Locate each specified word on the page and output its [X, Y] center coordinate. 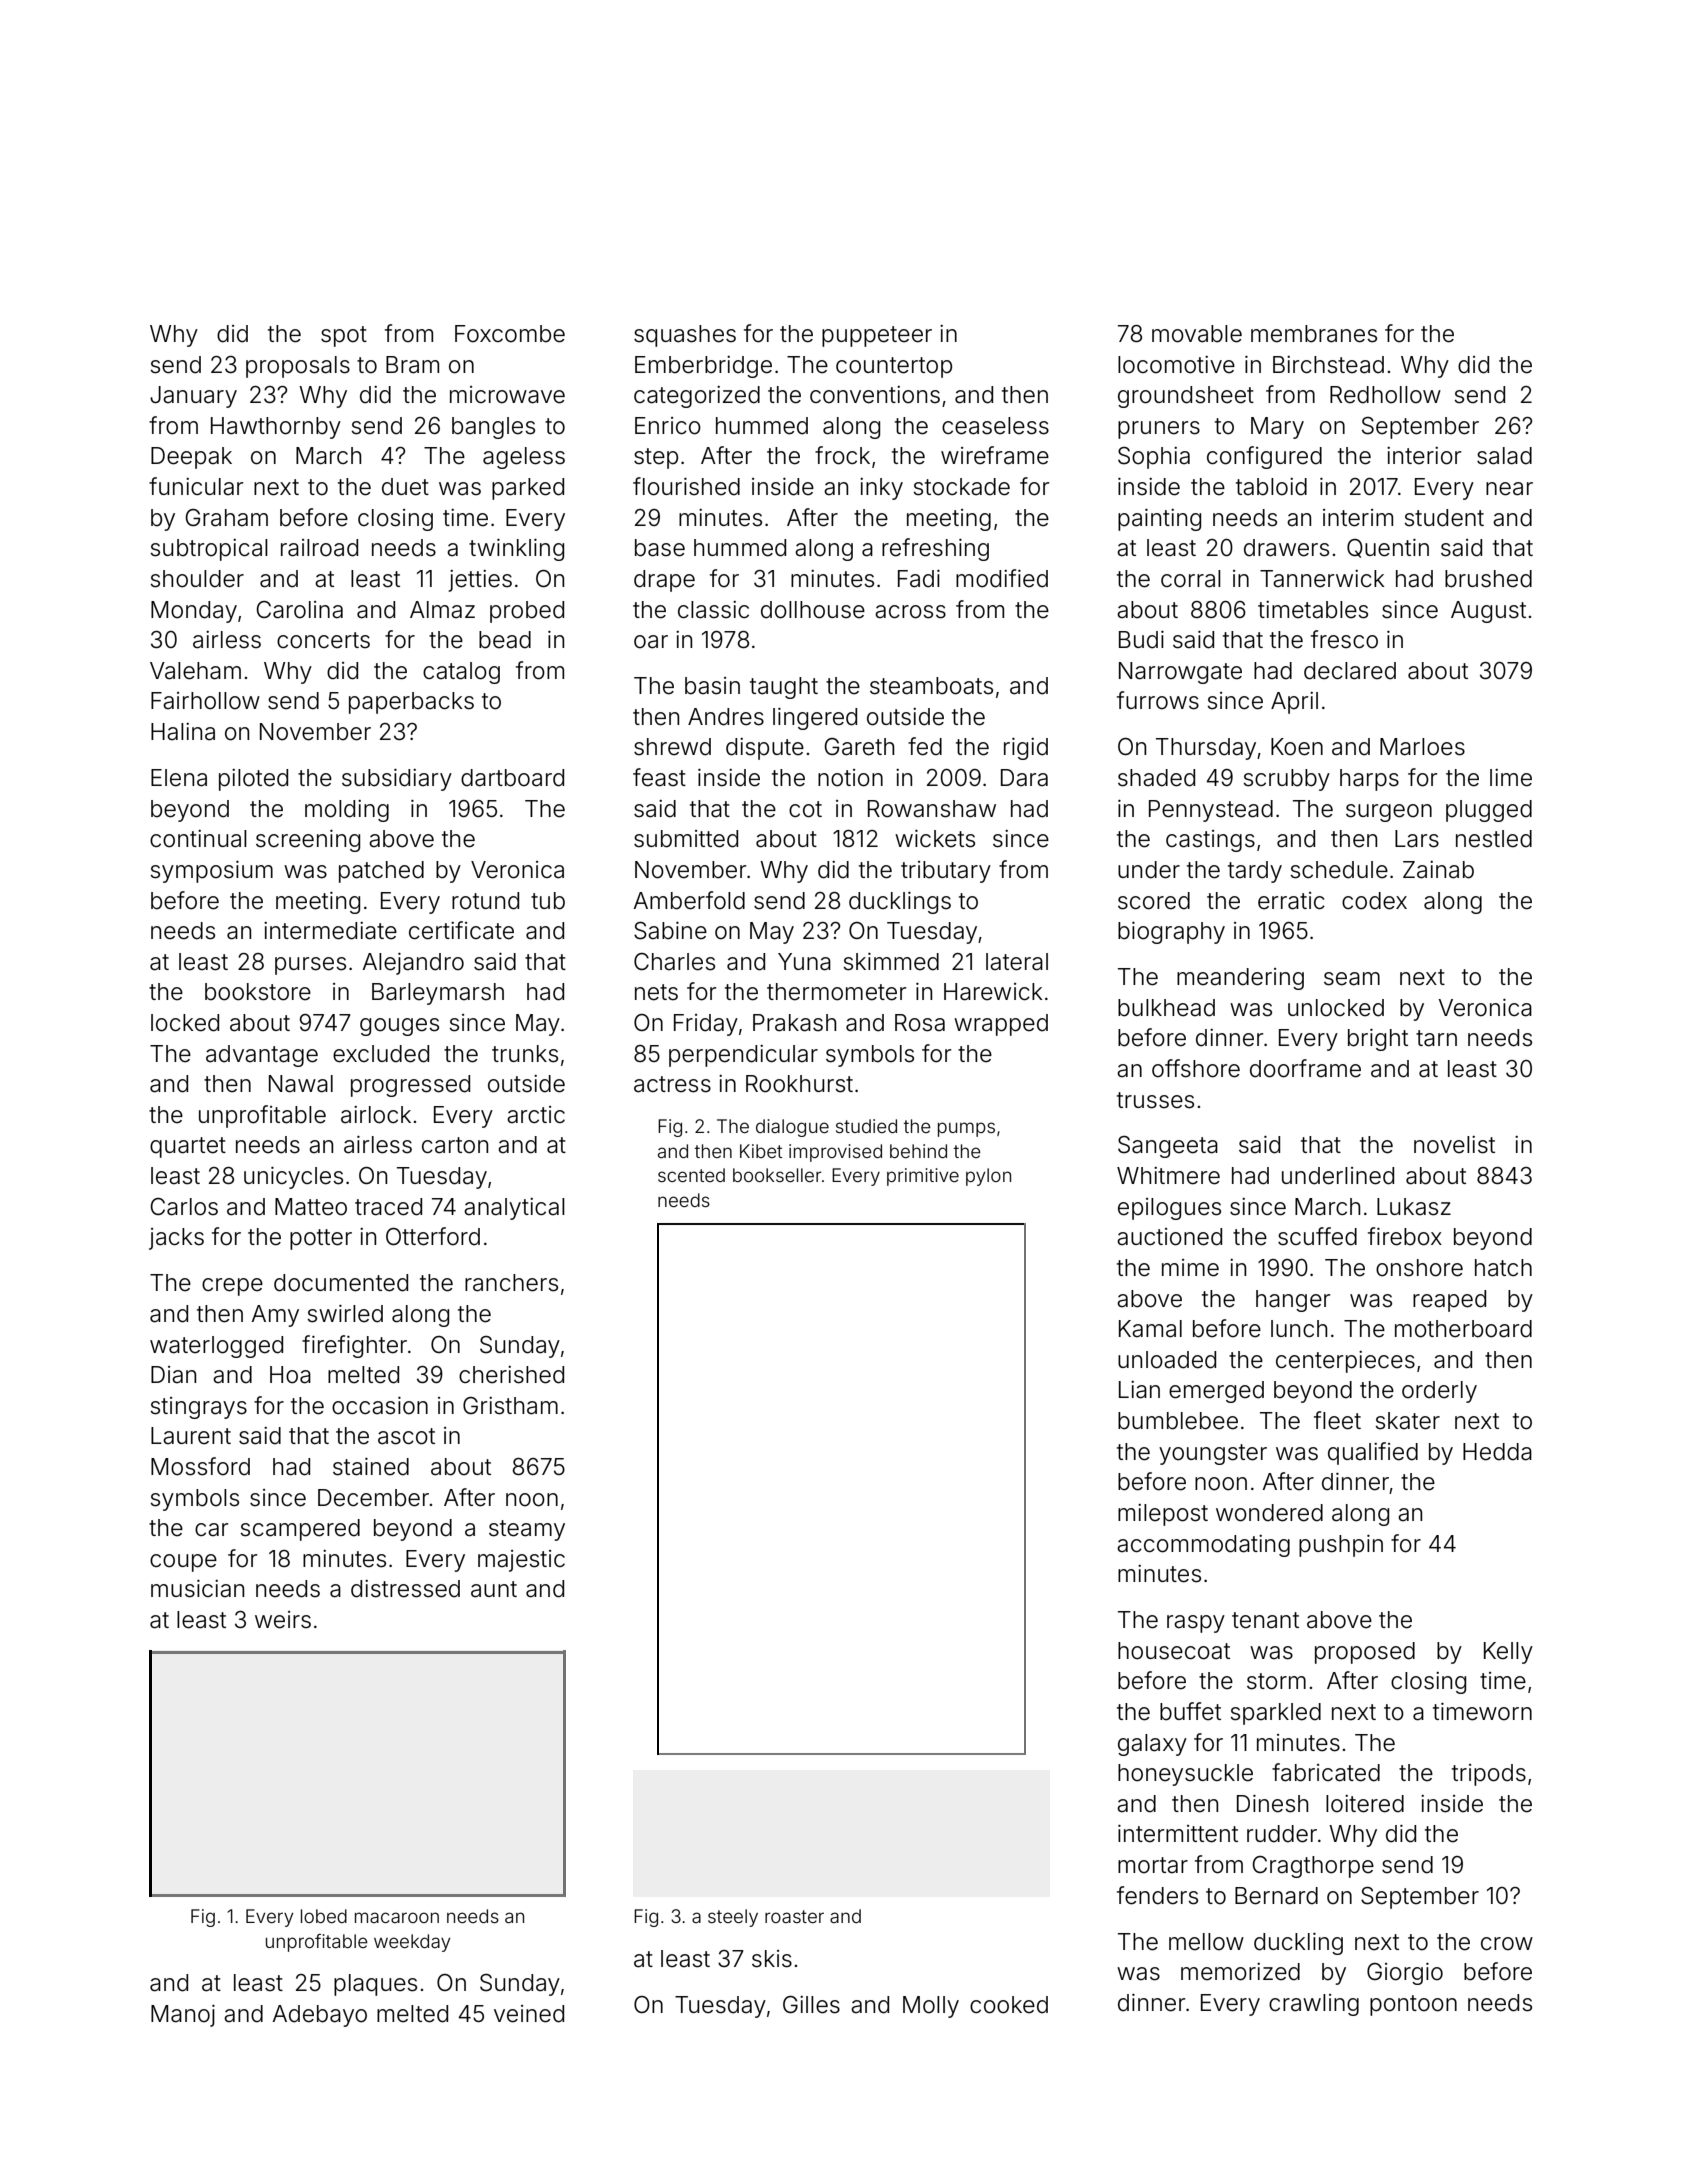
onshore [1419, 1268]
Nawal [301, 1084]
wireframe [995, 455]
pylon [988, 1177]
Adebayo [319, 2016]
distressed [405, 1589]
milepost [1163, 1515]
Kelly [1508, 1653]
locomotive [1176, 365]
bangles [493, 428]
